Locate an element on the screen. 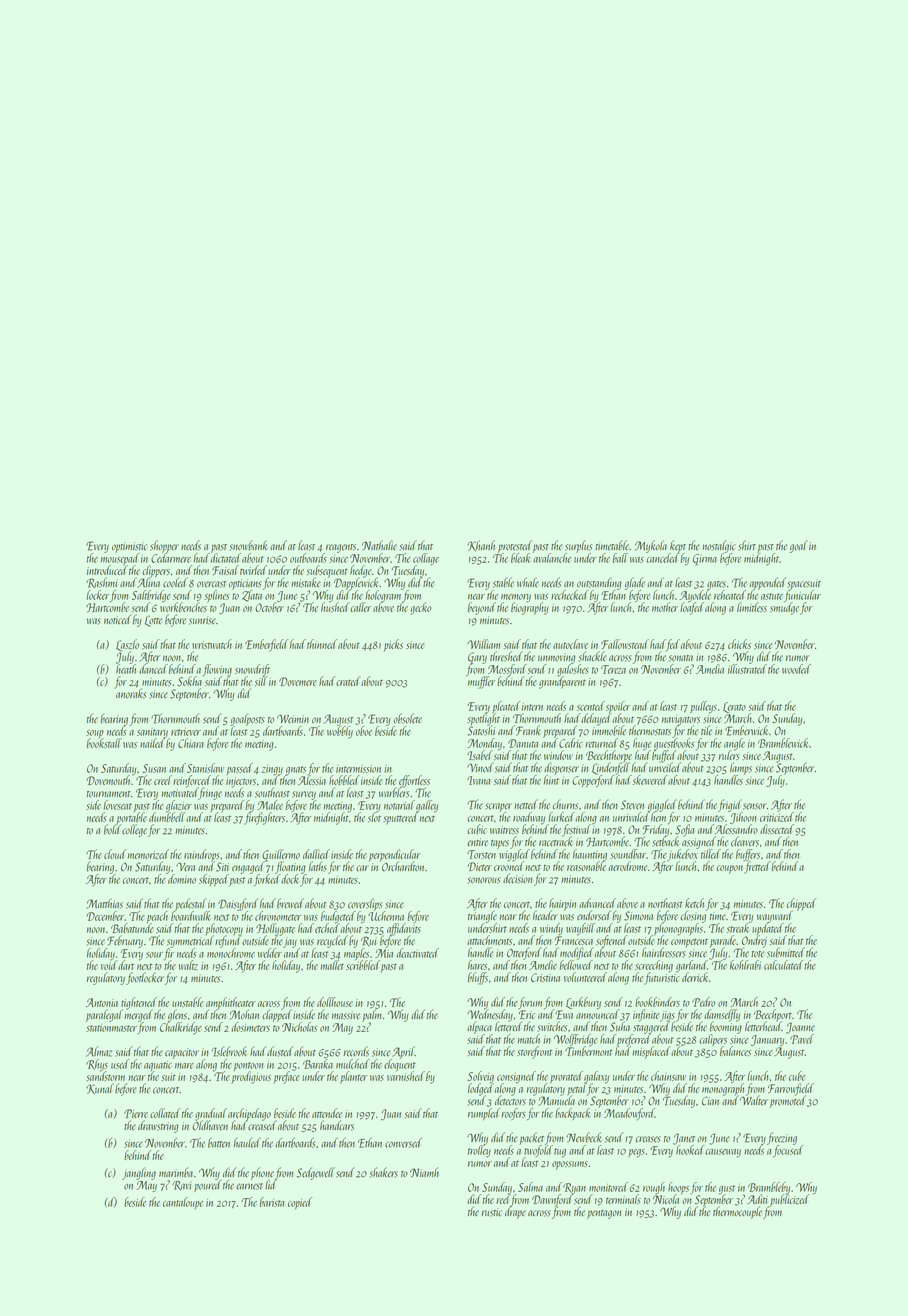 This screenshot has height=1316, width=908. void is located at coordinates (109, 965).
